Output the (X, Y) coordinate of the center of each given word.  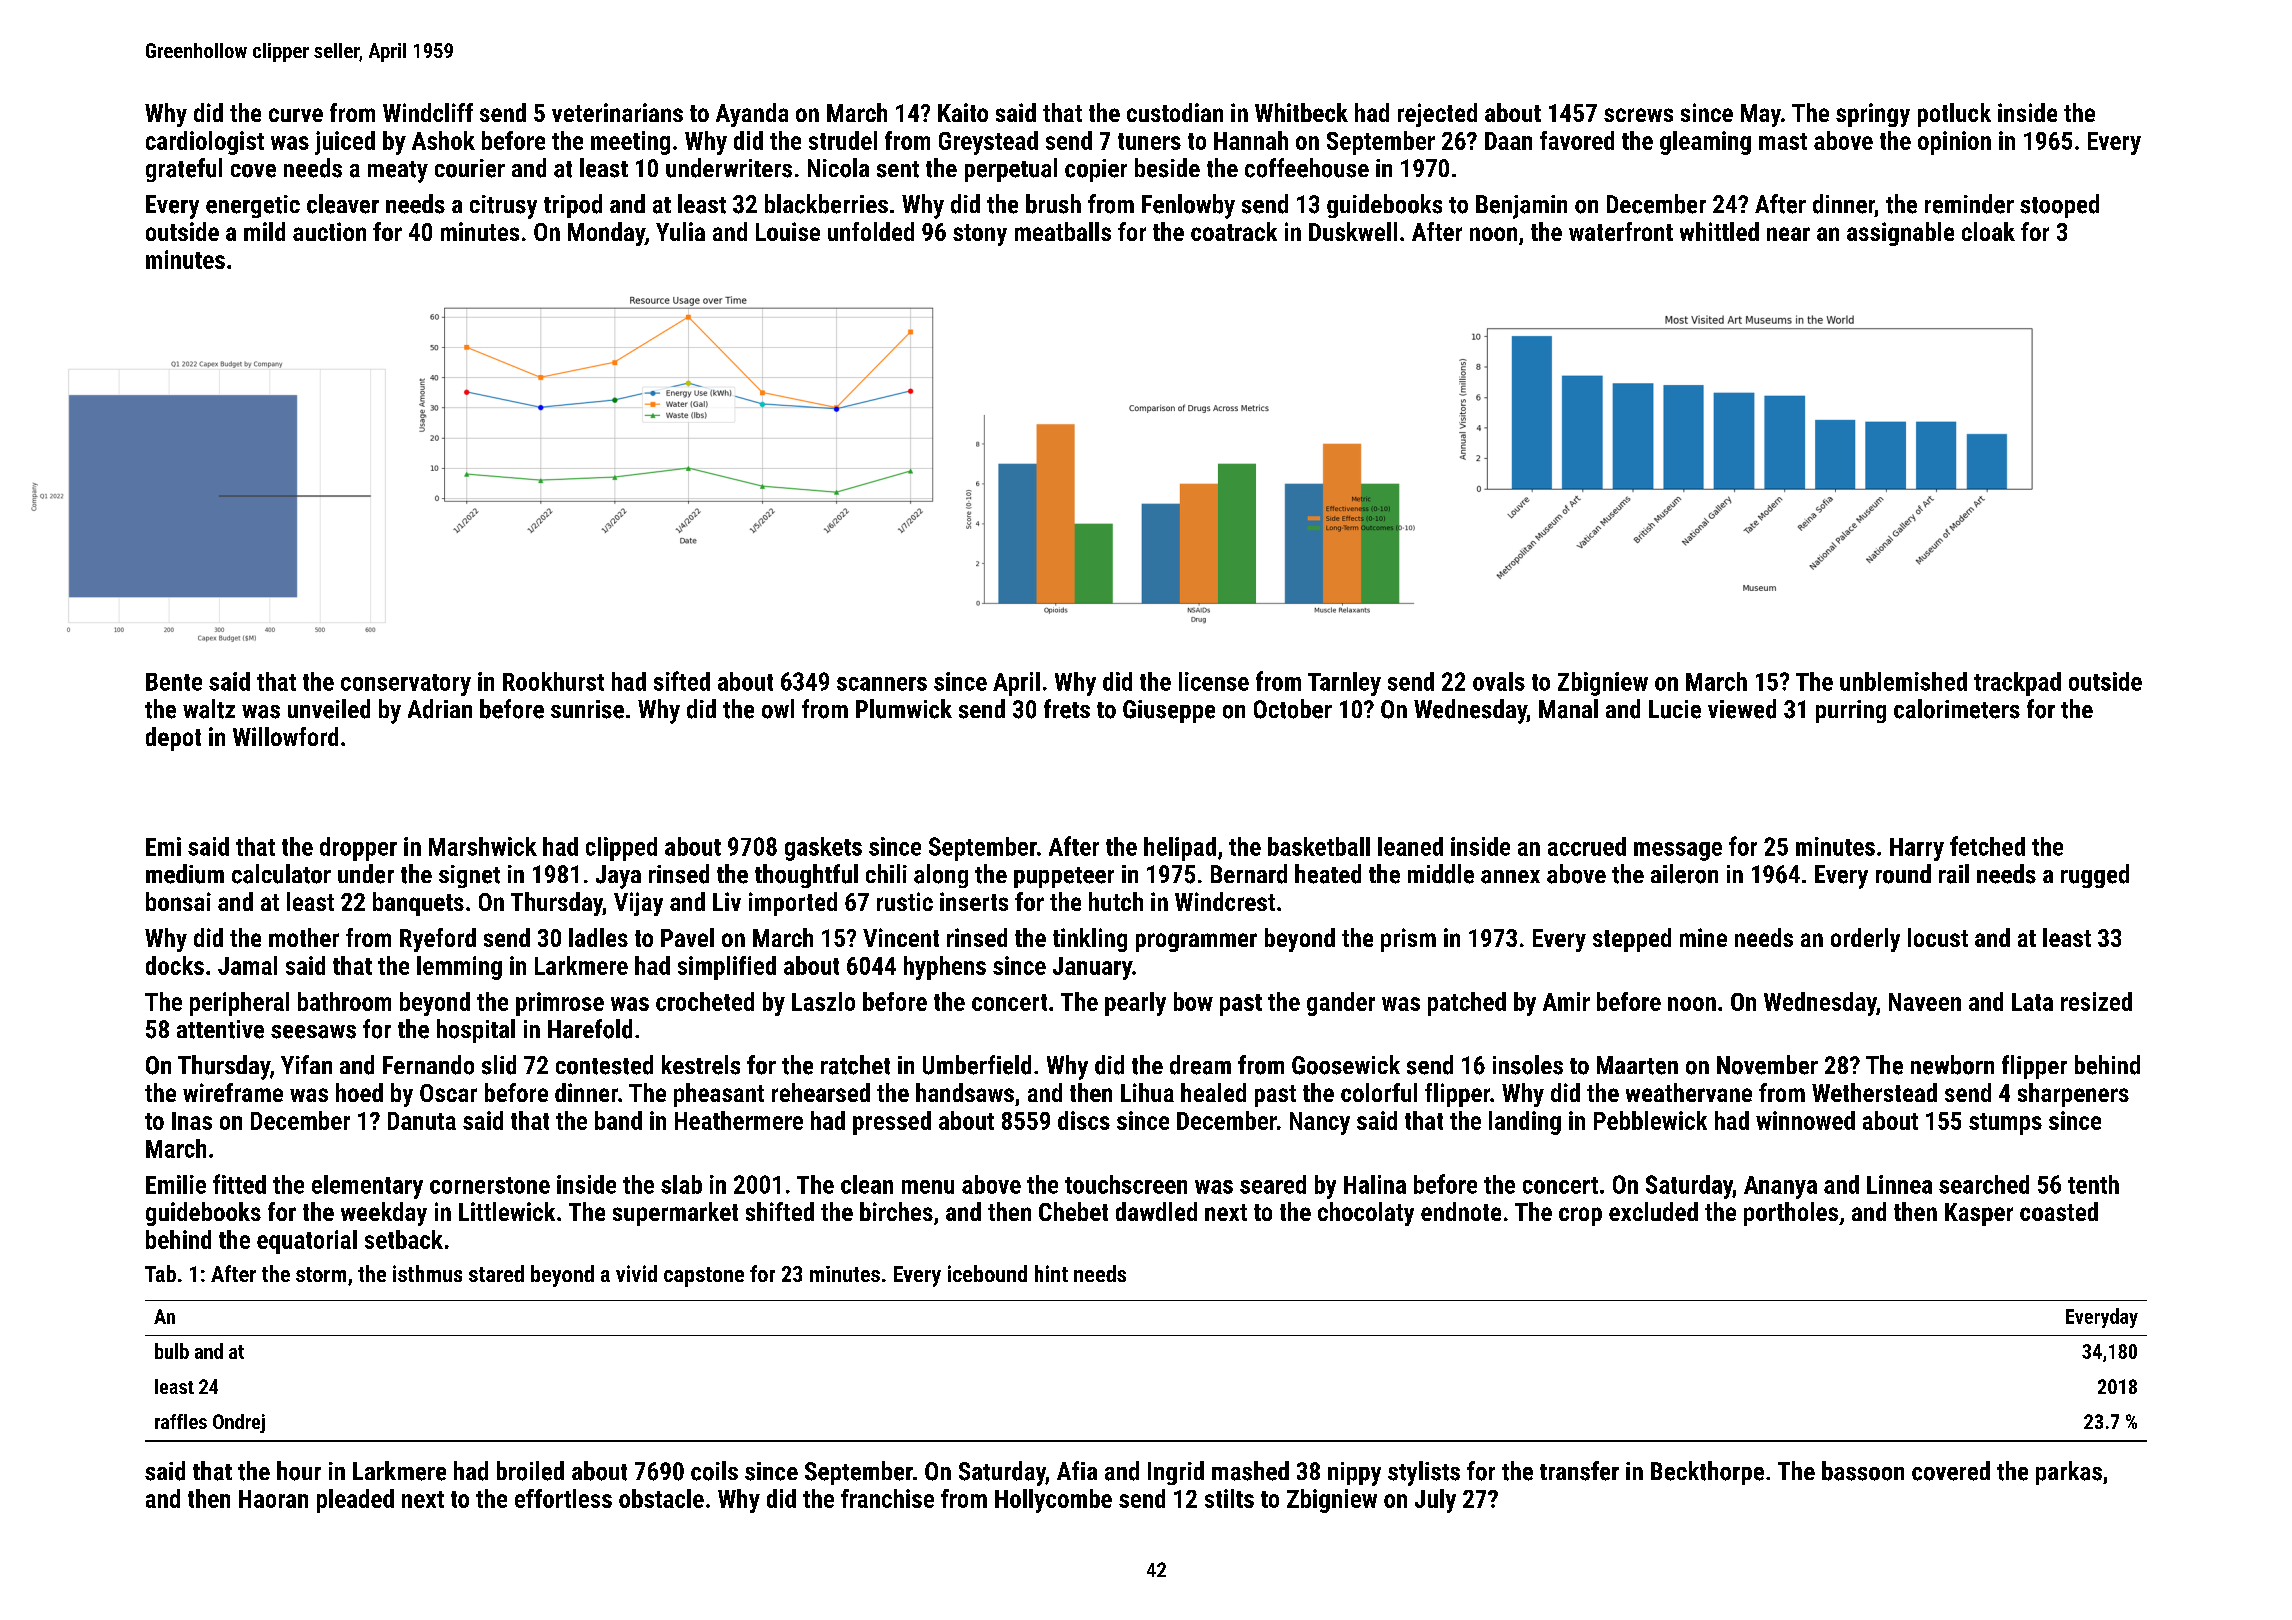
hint (1051, 1273)
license (1214, 681)
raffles (181, 1421)
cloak (1988, 231)
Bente (174, 682)
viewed (1742, 709)
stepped (1632, 940)
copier (1096, 170)
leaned (1410, 846)
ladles (598, 937)
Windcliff (428, 112)
